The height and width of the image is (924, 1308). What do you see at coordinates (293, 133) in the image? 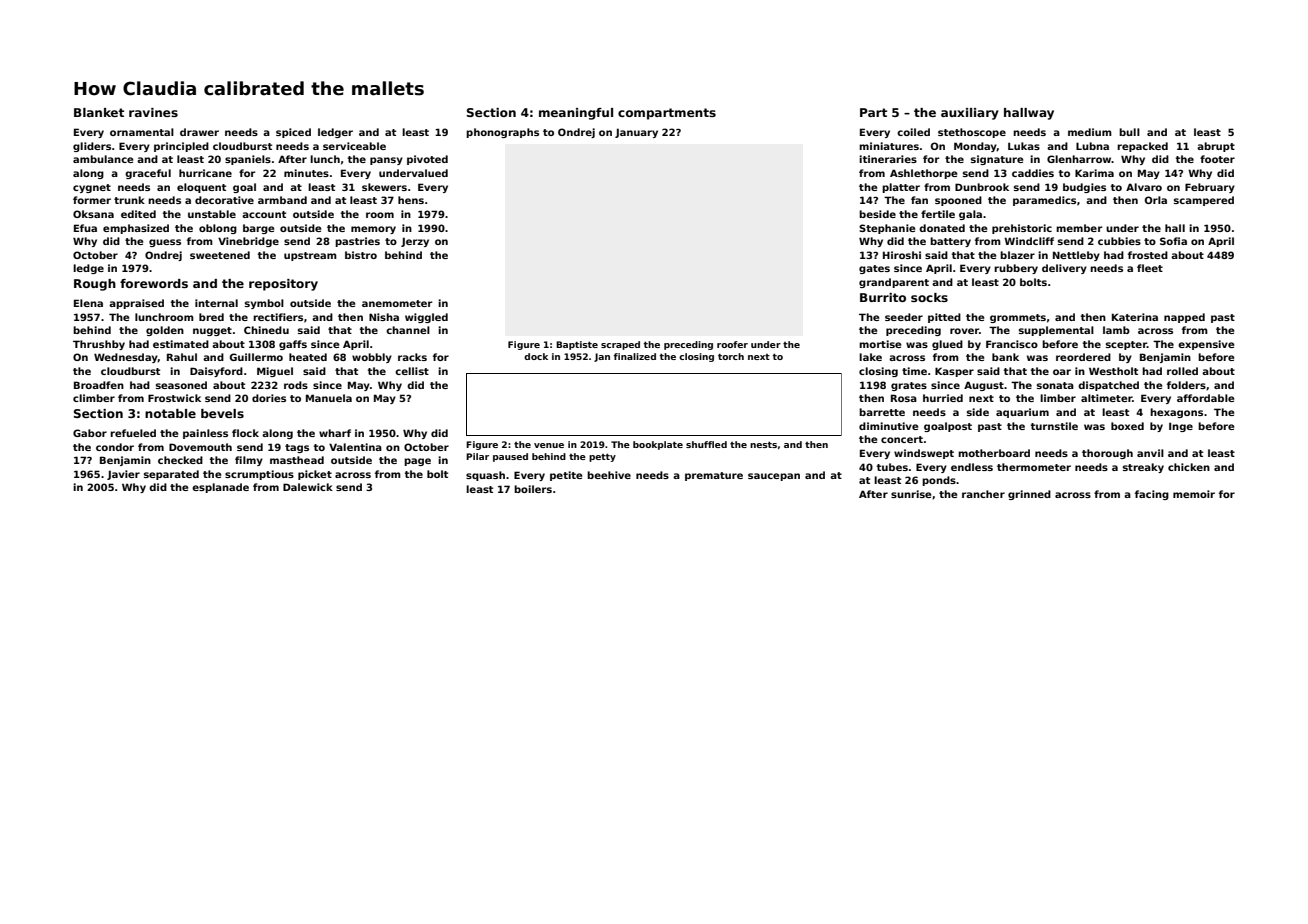
I see `spiced` at bounding box center [293, 133].
